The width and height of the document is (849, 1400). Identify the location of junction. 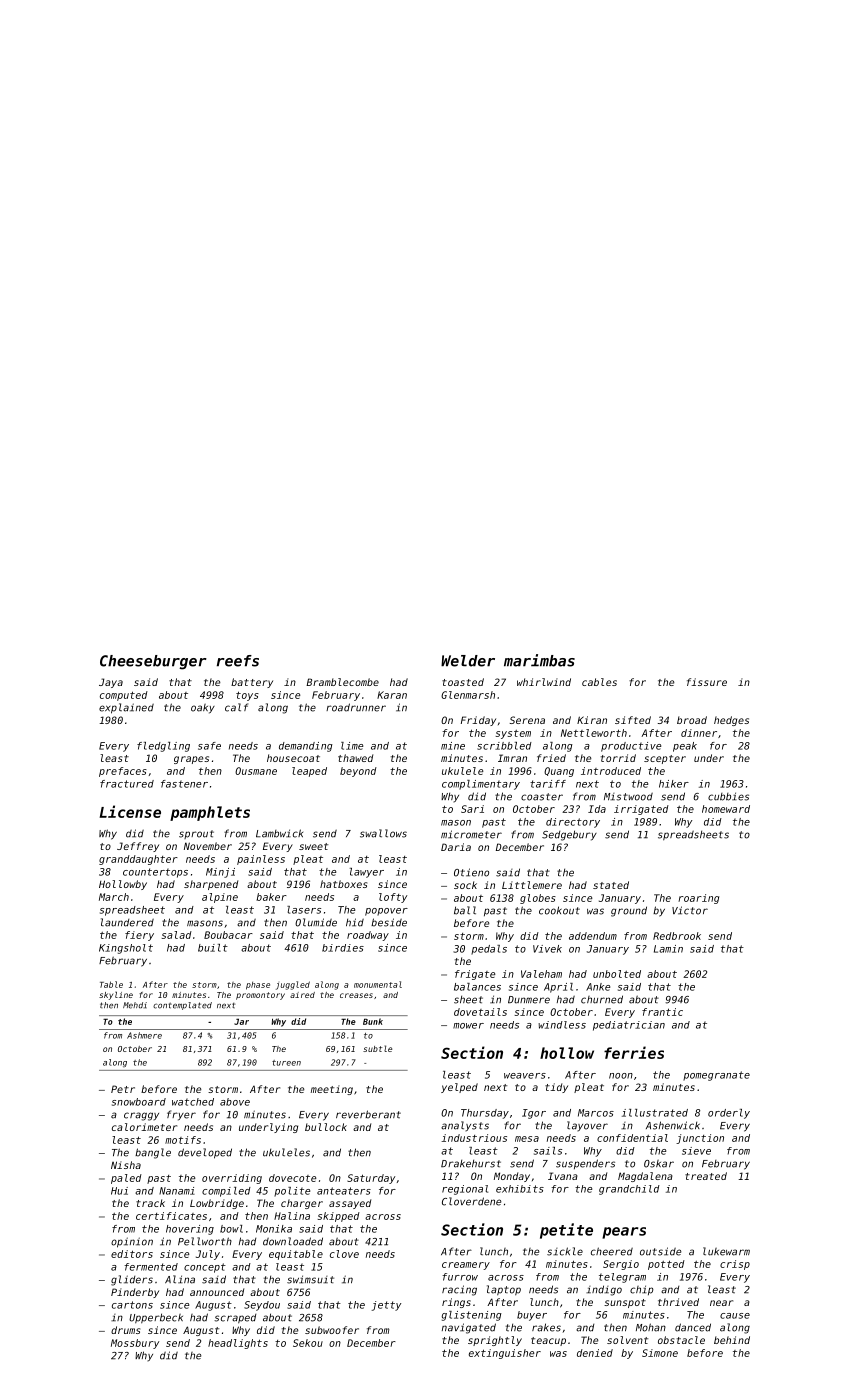
(700, 1139).
